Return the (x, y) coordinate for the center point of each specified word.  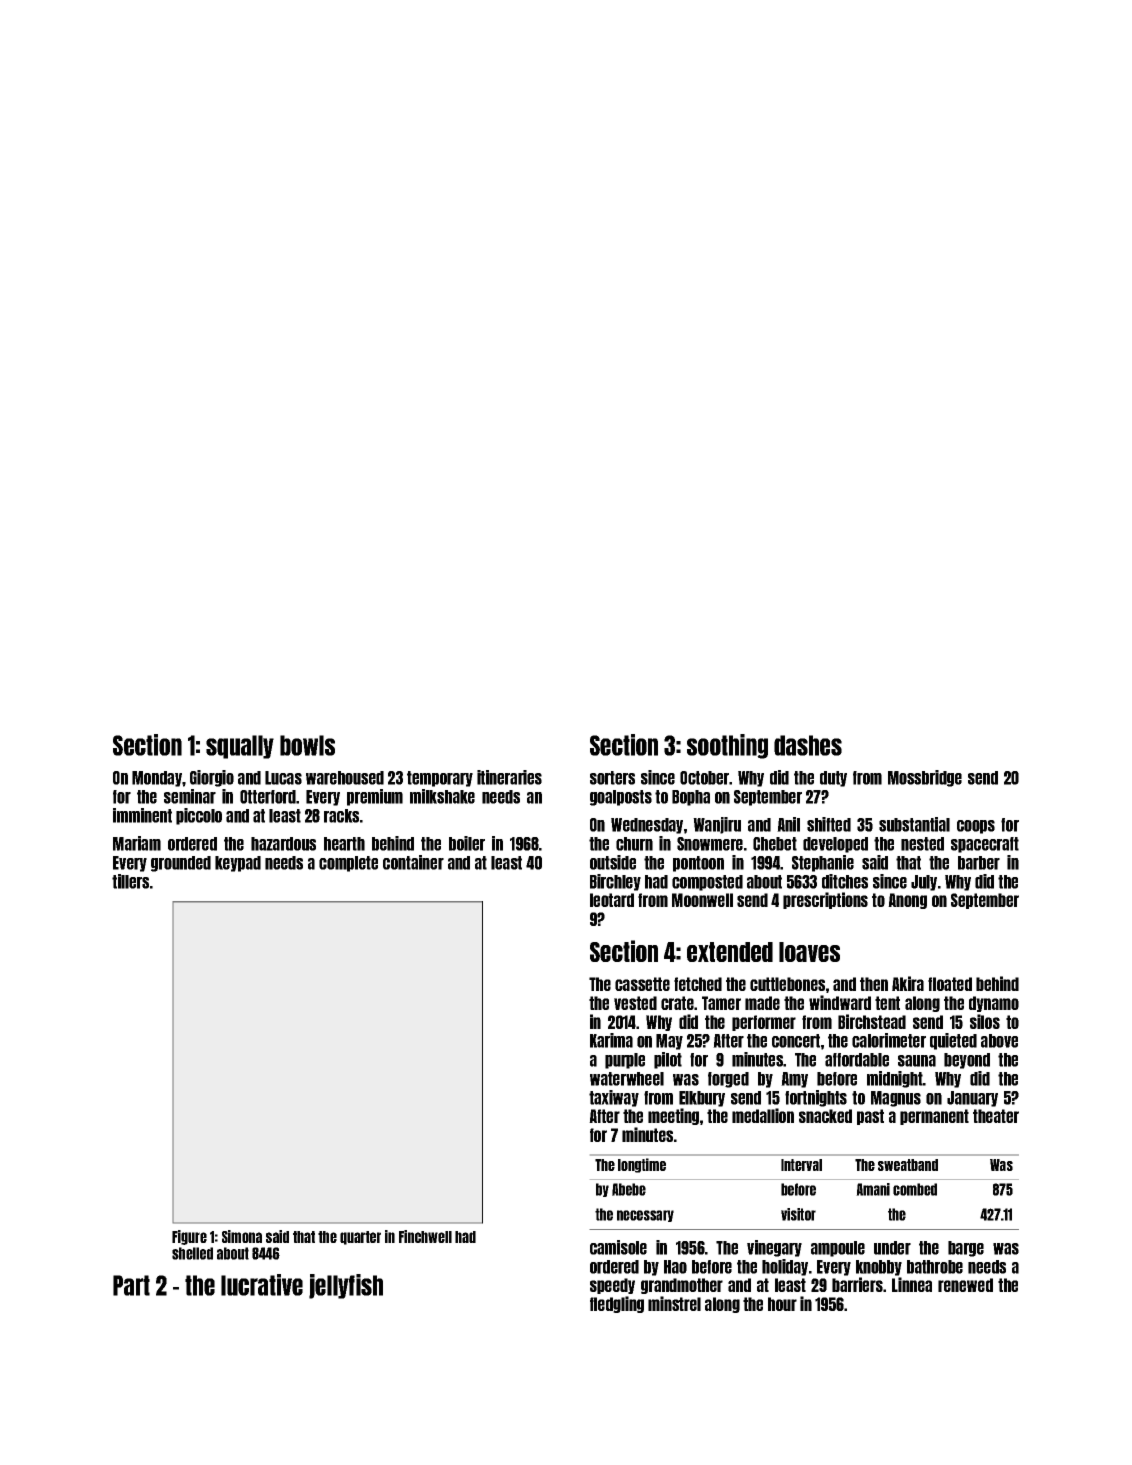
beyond (967, 1061)
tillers (130, 881)
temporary (440, 779)
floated (950, 984)
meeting (673, 1116)
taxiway (614, 1098)
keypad (238, 864)
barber (979, 863)
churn (634, 844)
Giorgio (212, 778)
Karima (611, 1040)
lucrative (262, 1285)
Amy (794, 1080)
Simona (242, 1236)
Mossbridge (925, 778)
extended (730, 952)
